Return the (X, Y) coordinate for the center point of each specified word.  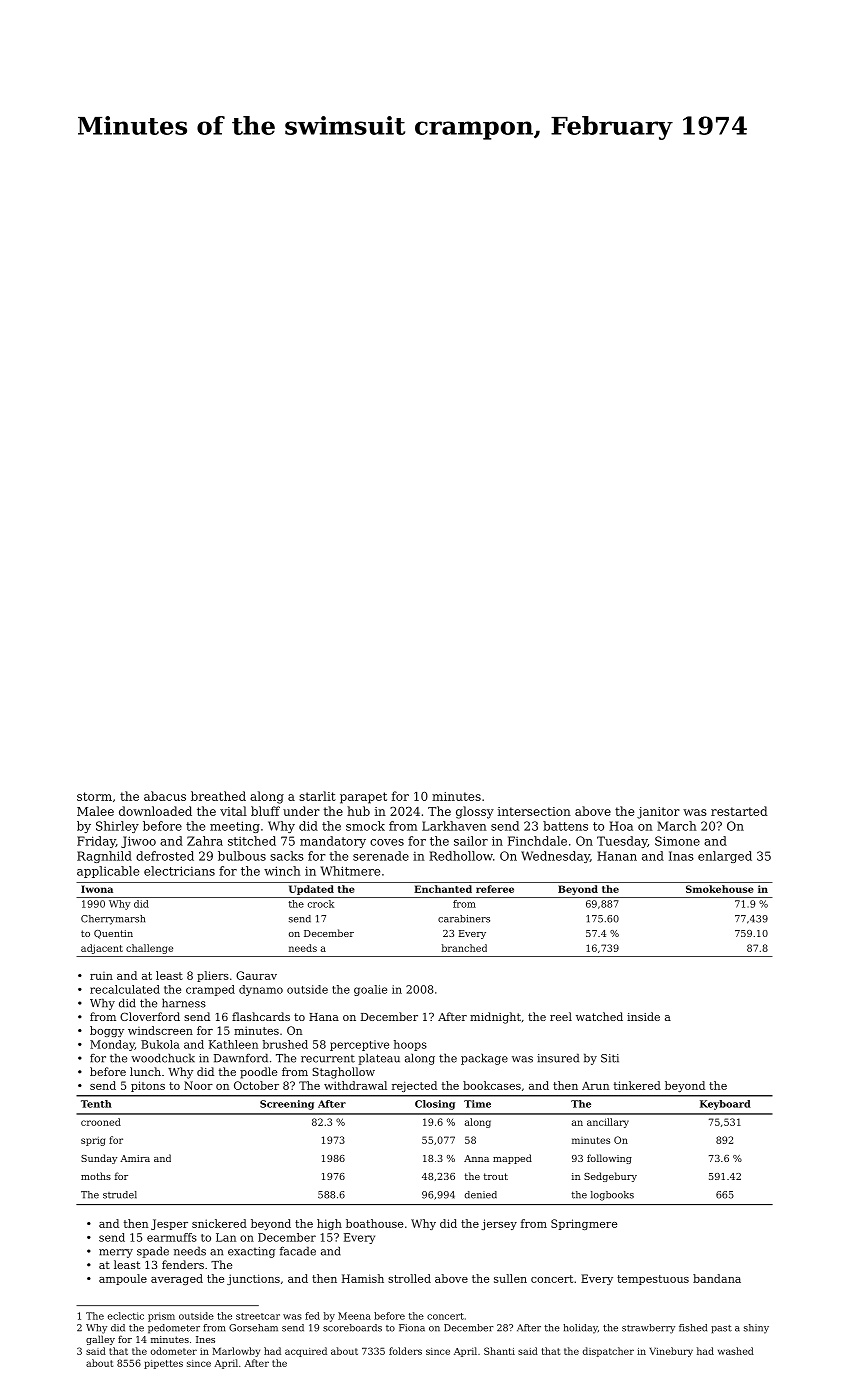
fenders (183, 1264)
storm (94, 796)
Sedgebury (610, 1177)
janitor (658, 813)
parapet (363, 798)
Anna (476, 1158)
